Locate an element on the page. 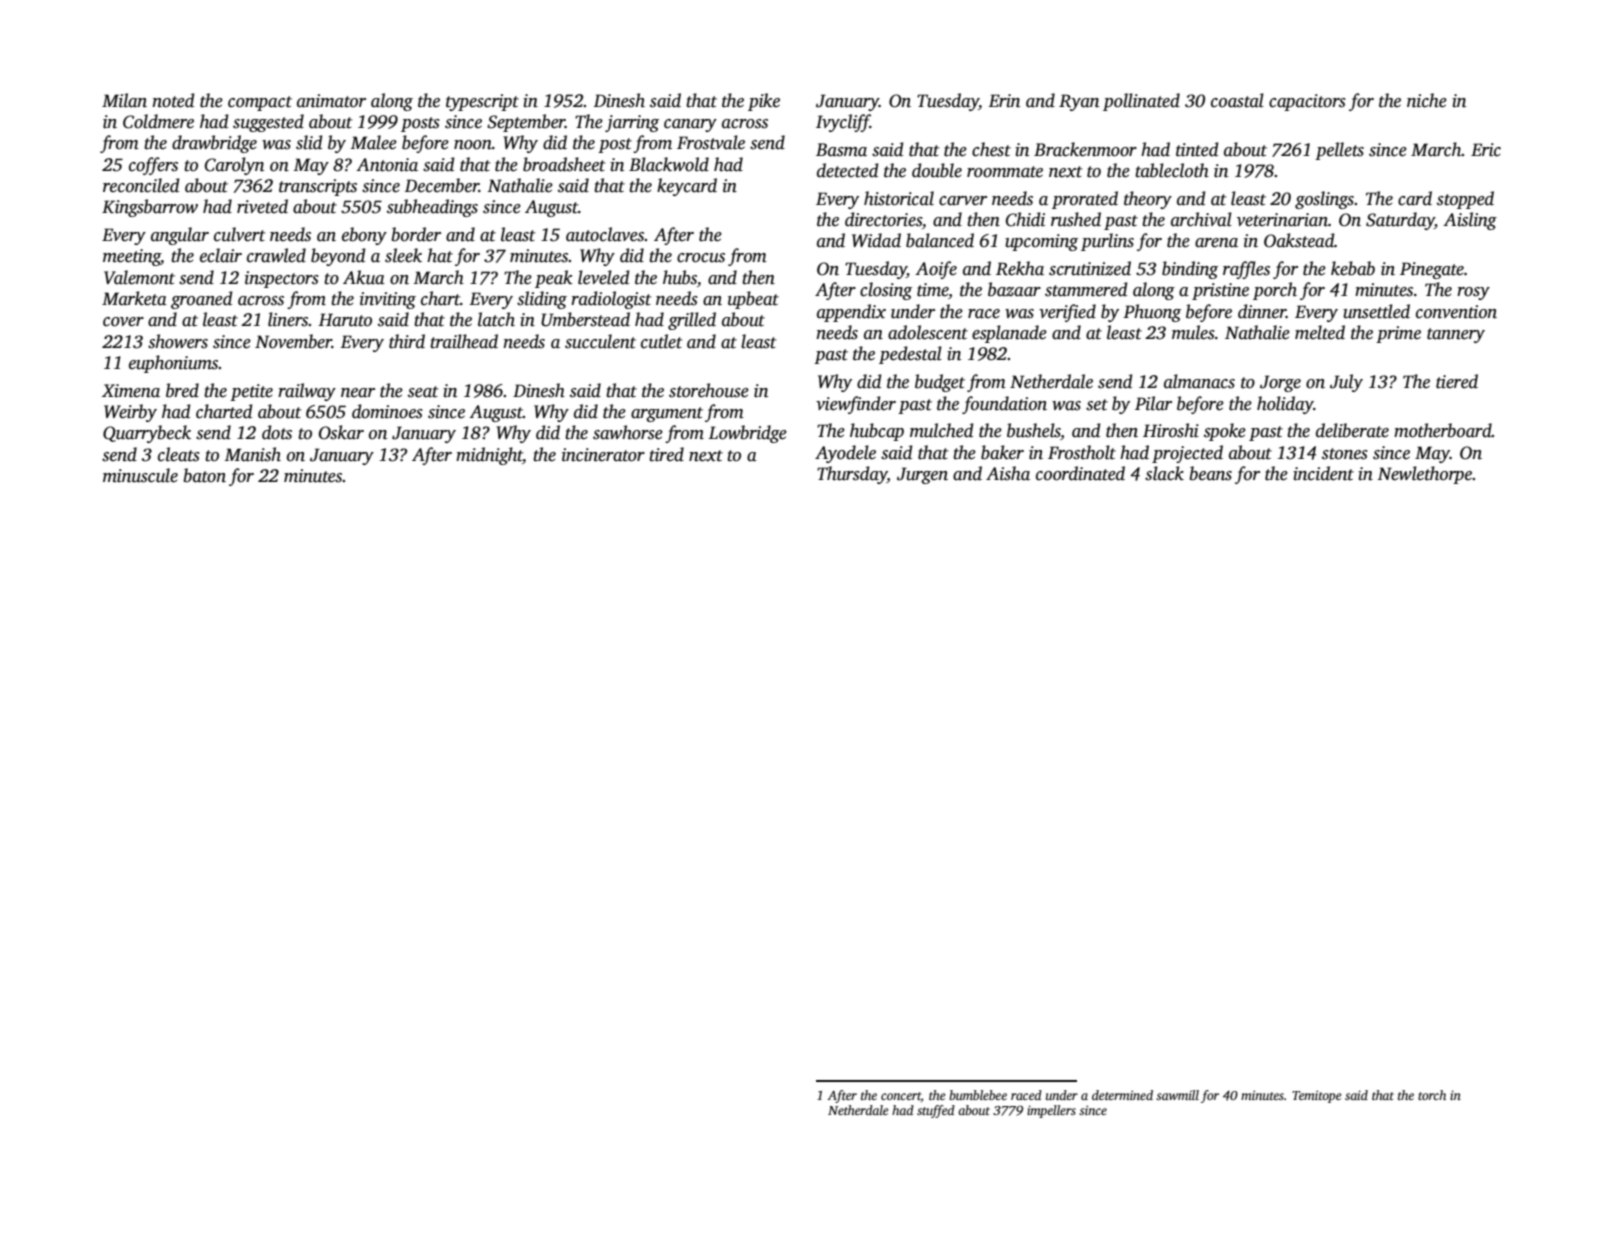  concert is located at coordinates (901, 1096).
